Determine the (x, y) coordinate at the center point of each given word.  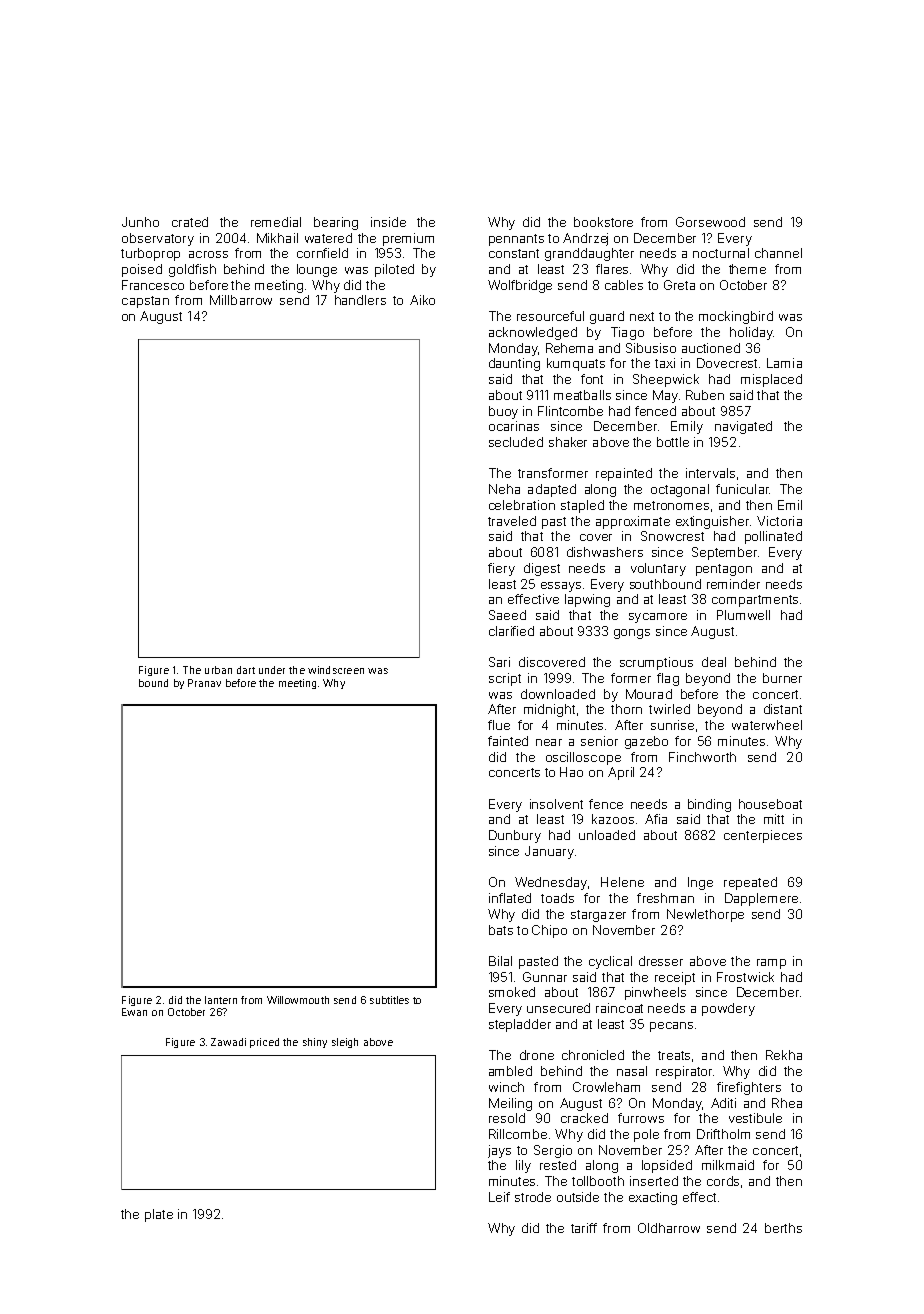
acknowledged (533, 333)
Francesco (153, 285)
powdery (728, 1009)
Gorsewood (710, 222)
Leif (499, 1197)
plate (159, 1215)
